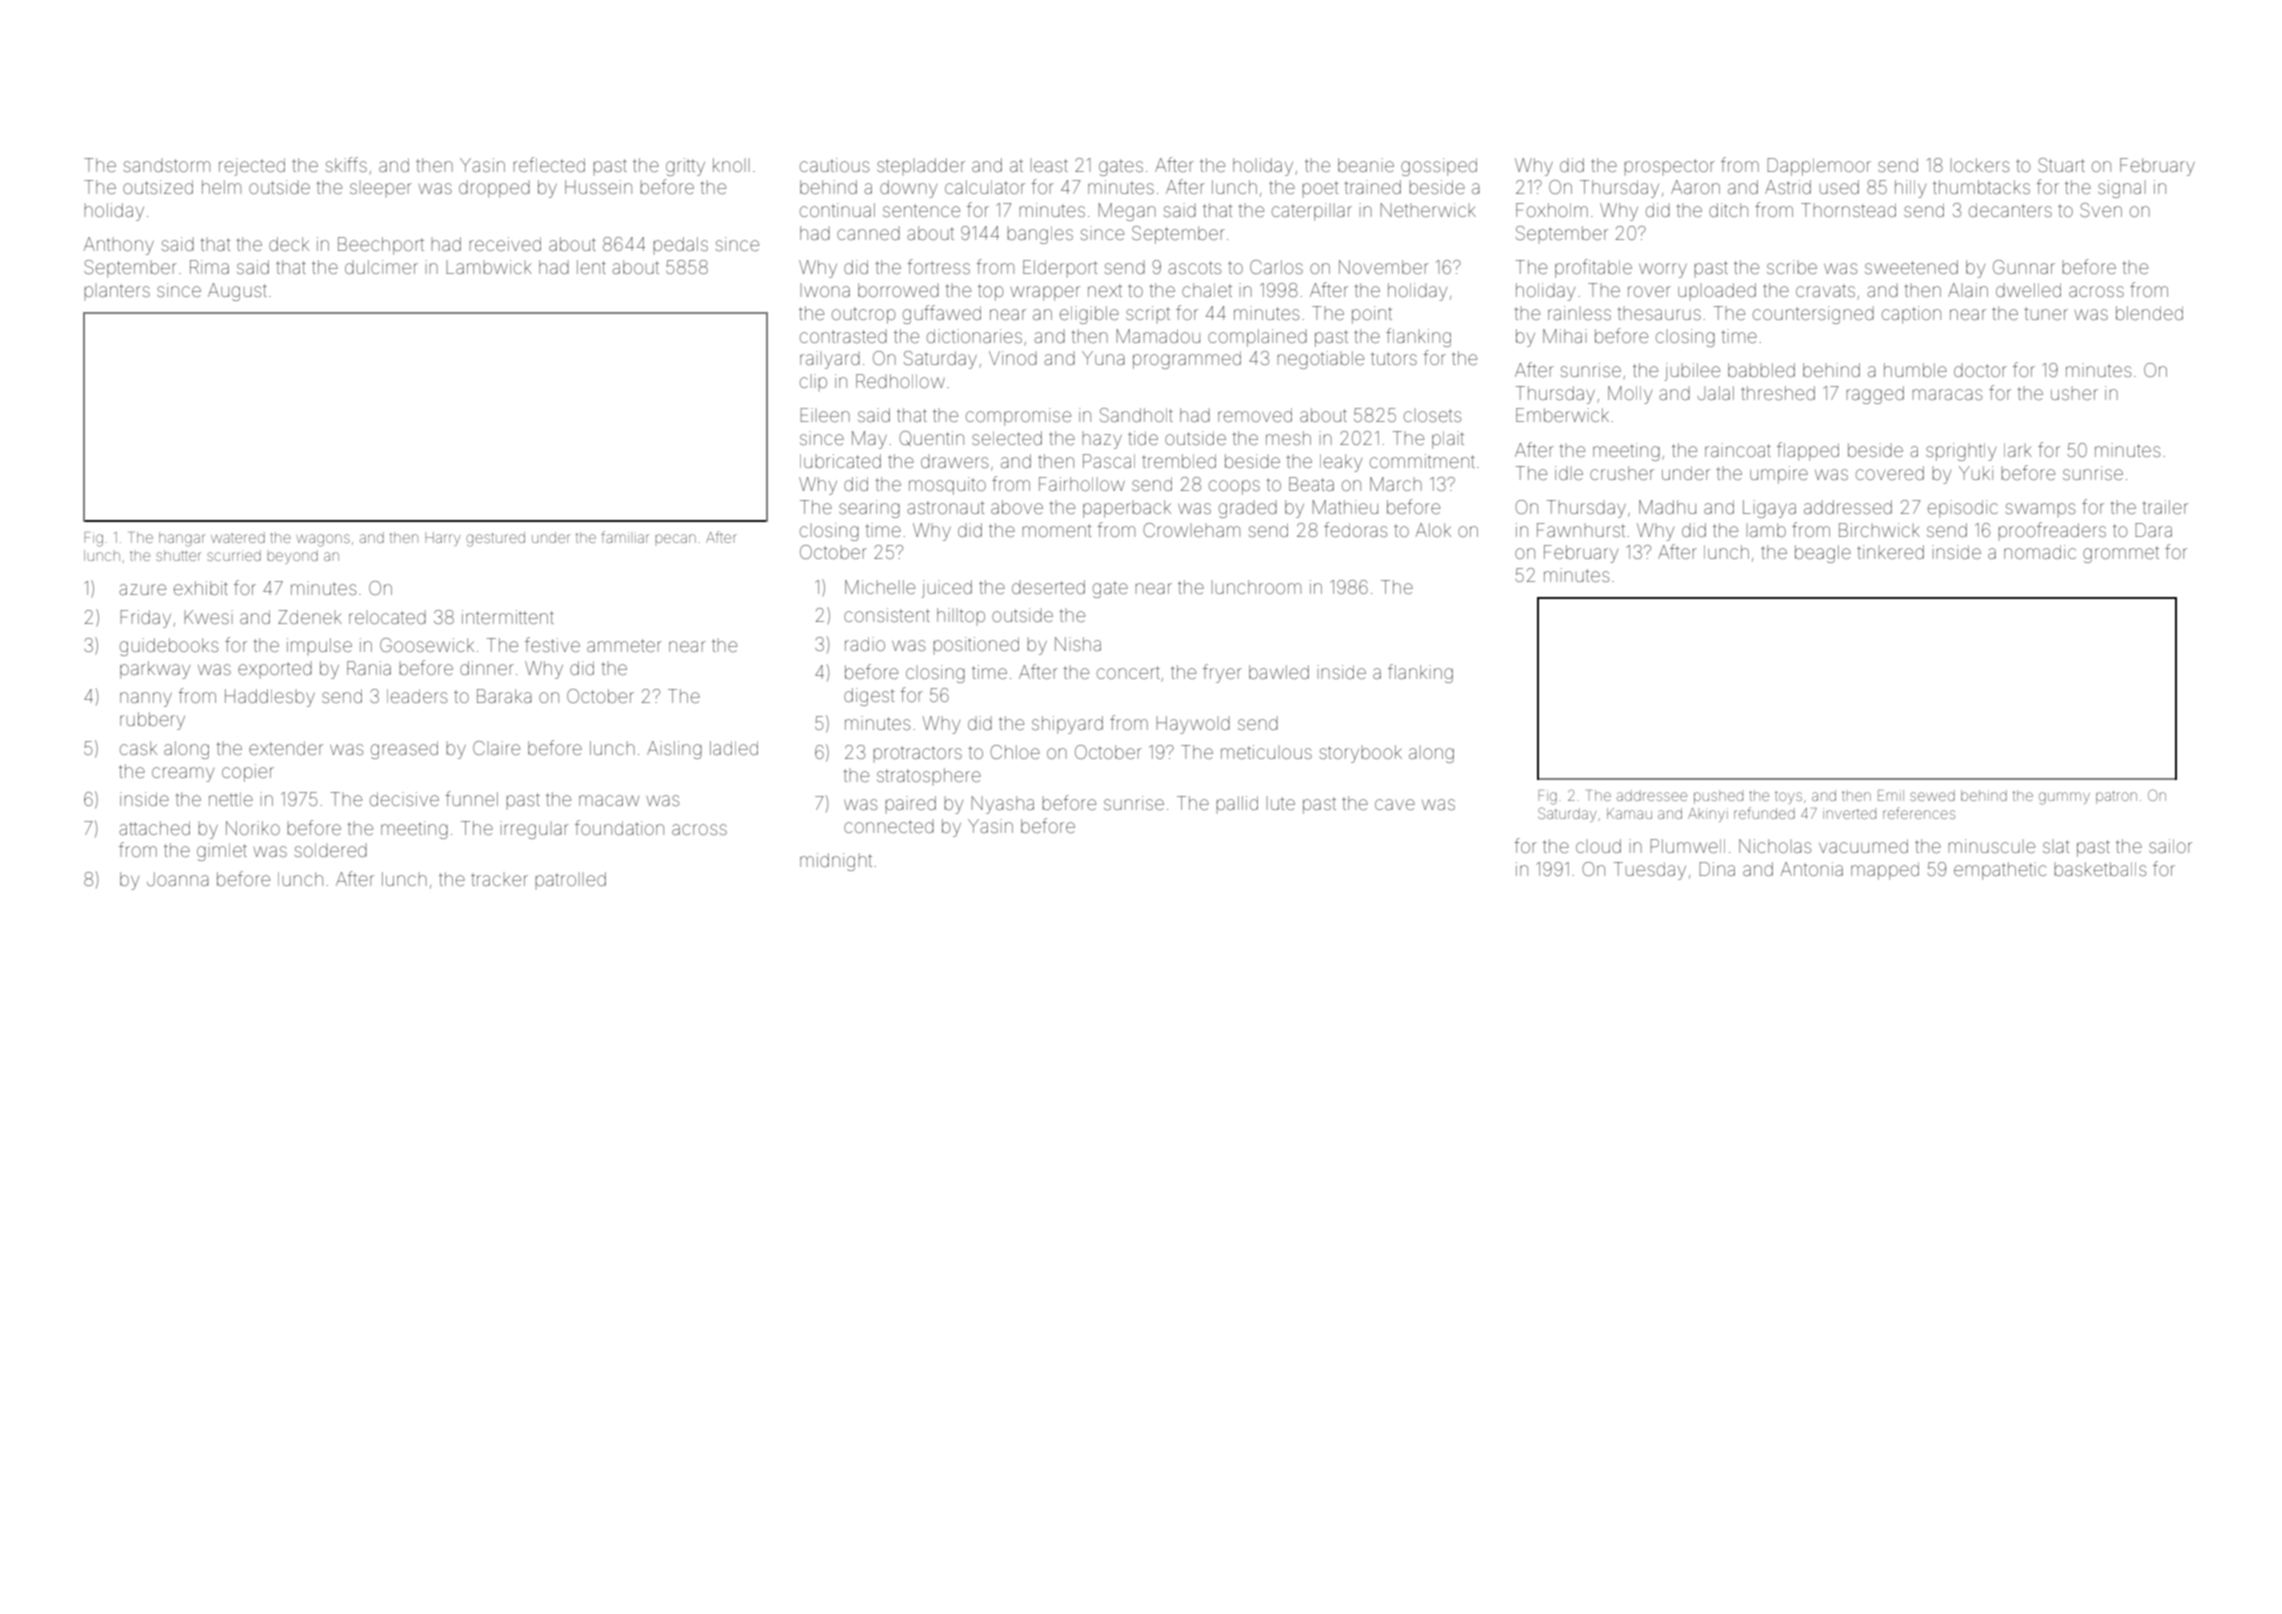  I want to click on Redhollow, so click(900, 381).
